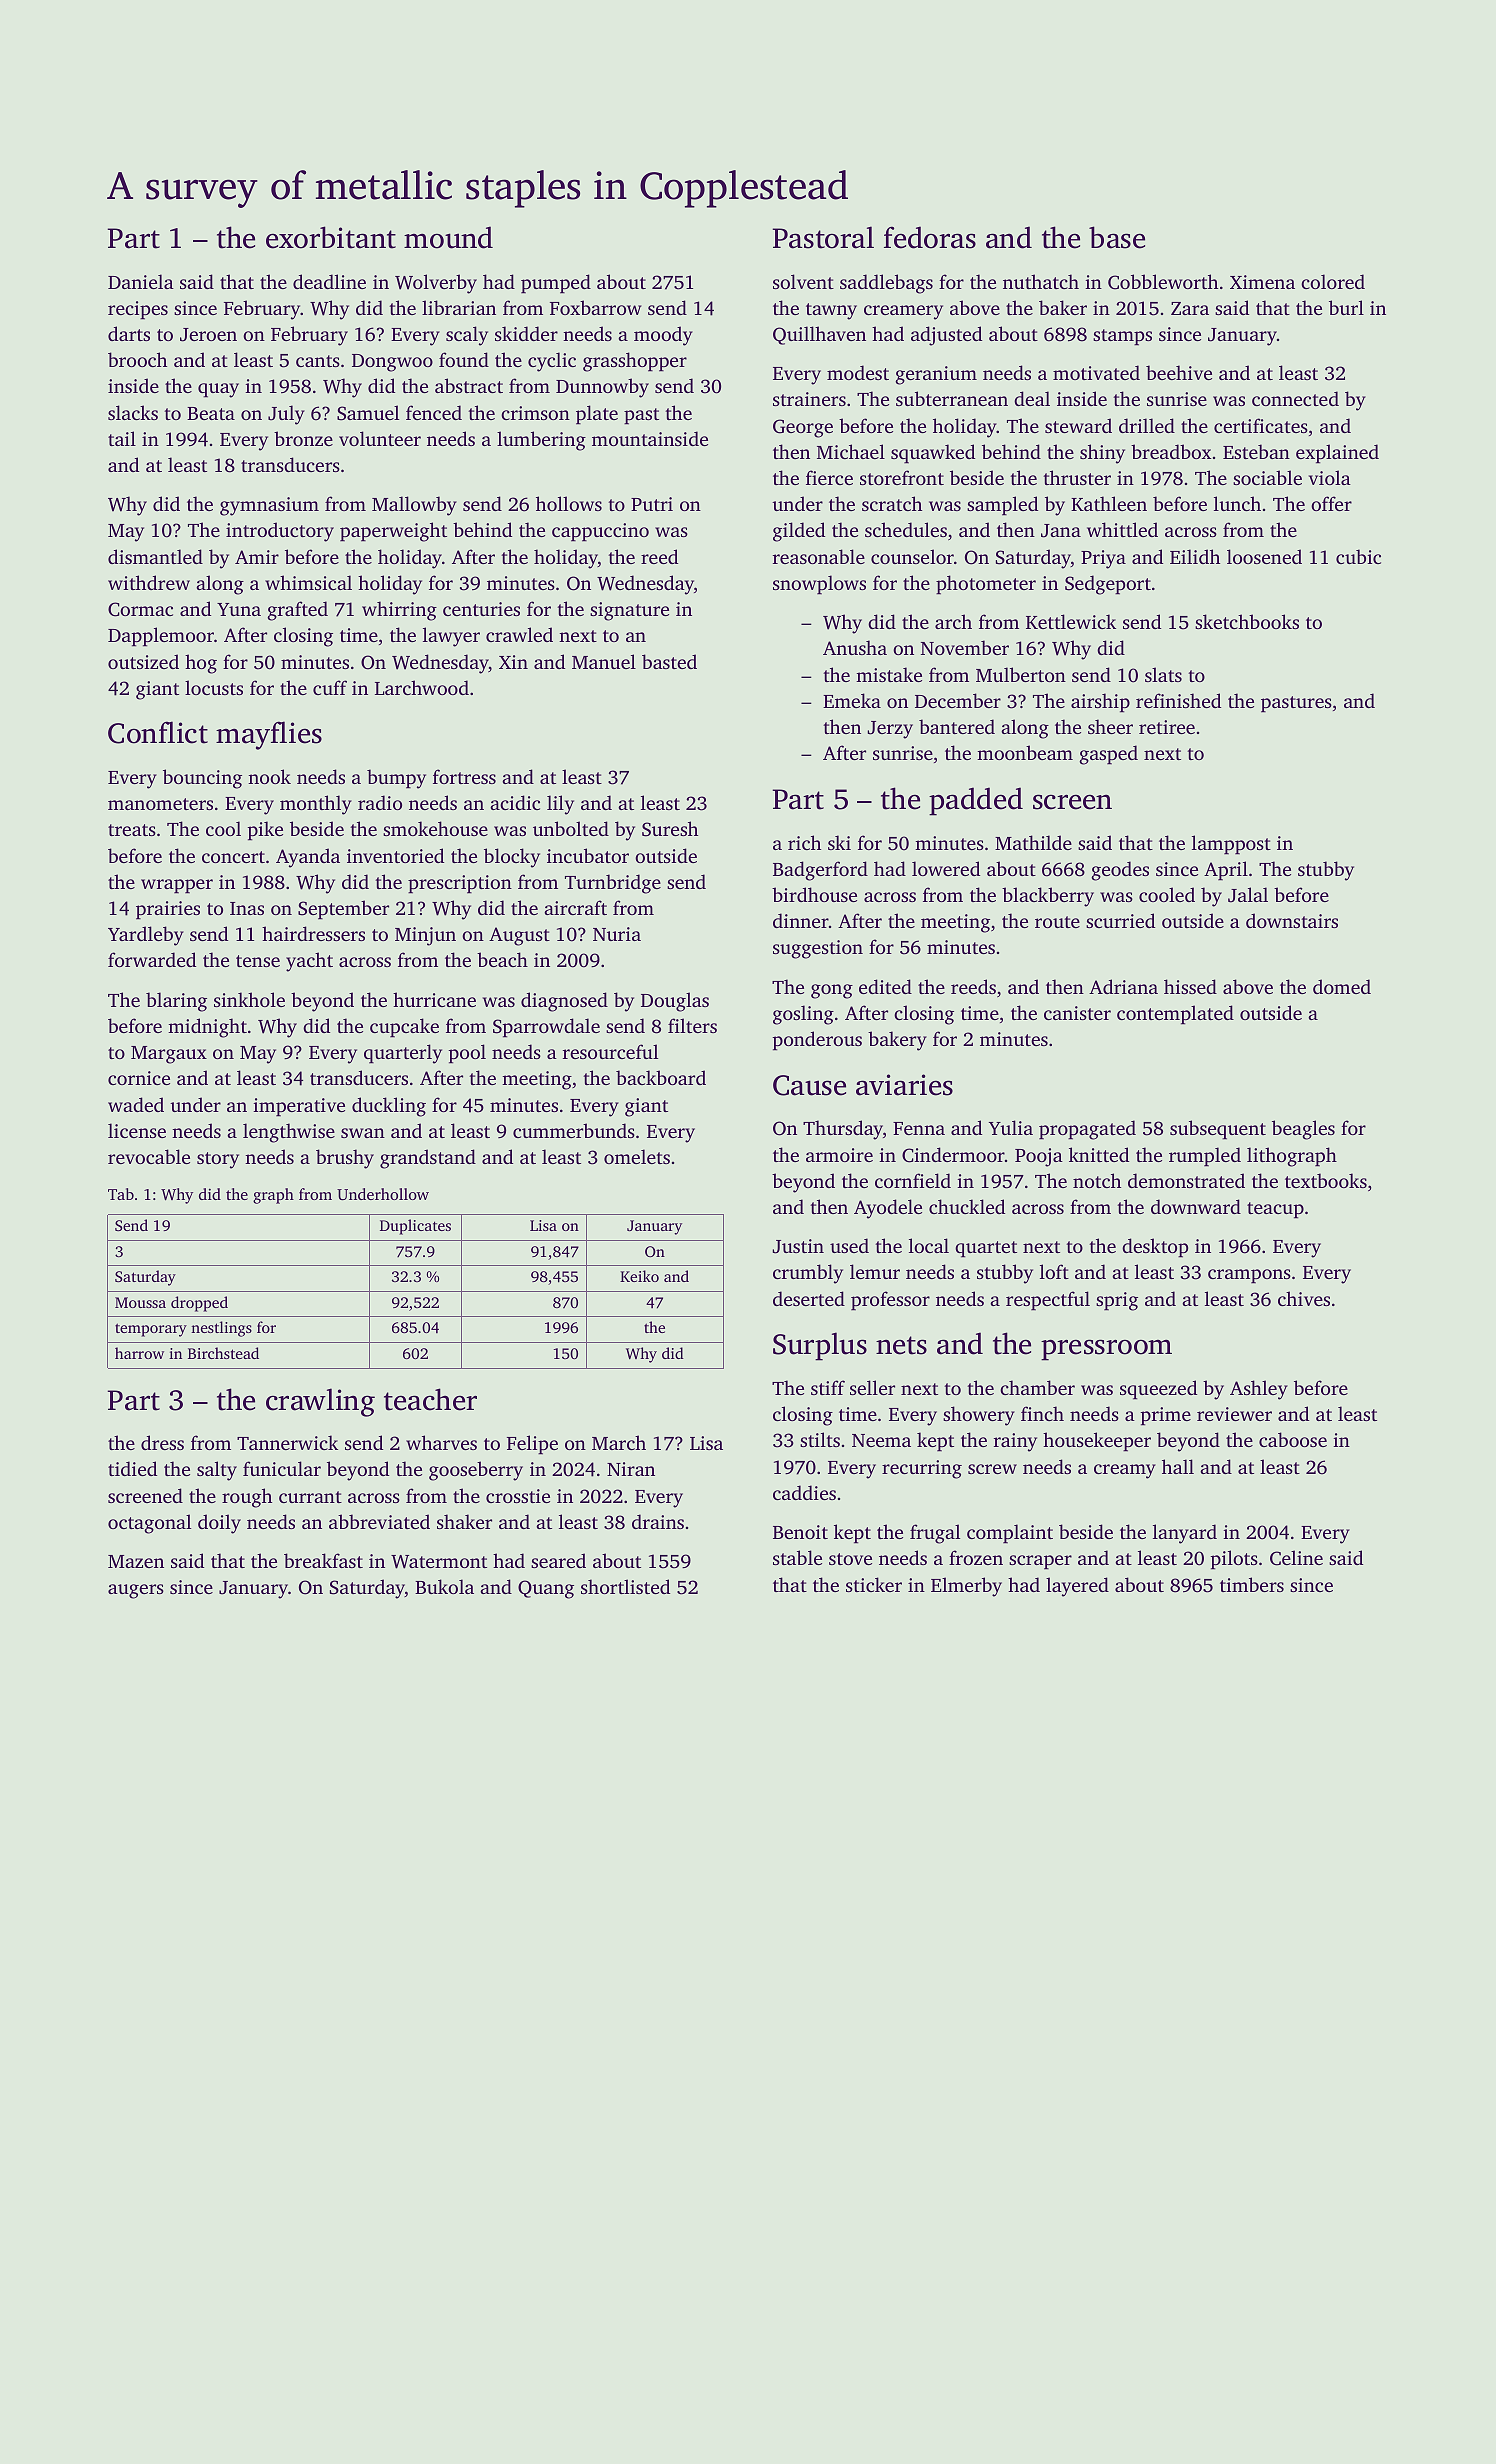 This page has width=1496, height=2464. I want to click on layered, so click(1077, 1587).
